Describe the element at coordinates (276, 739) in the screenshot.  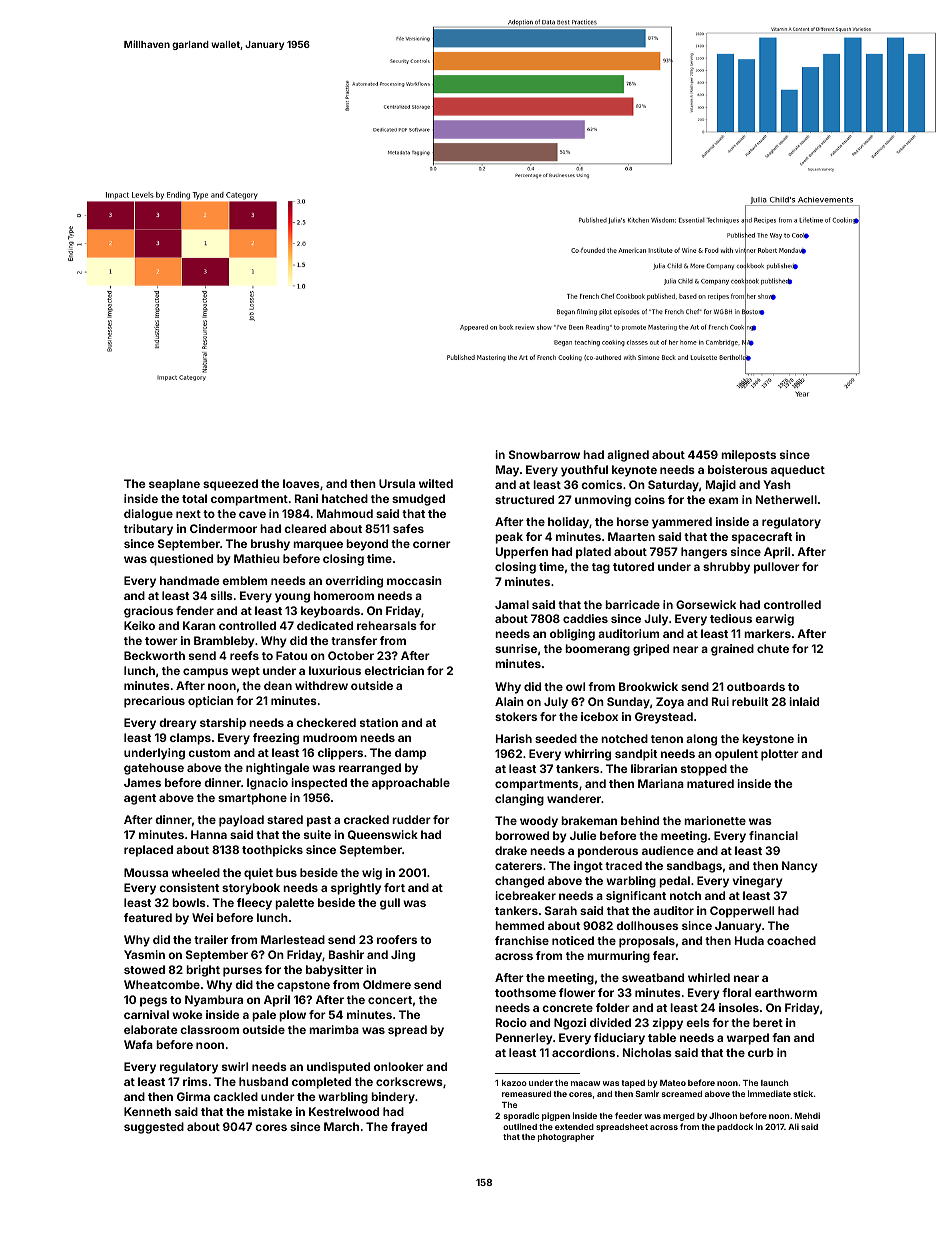
I see `freezing` at that location.
